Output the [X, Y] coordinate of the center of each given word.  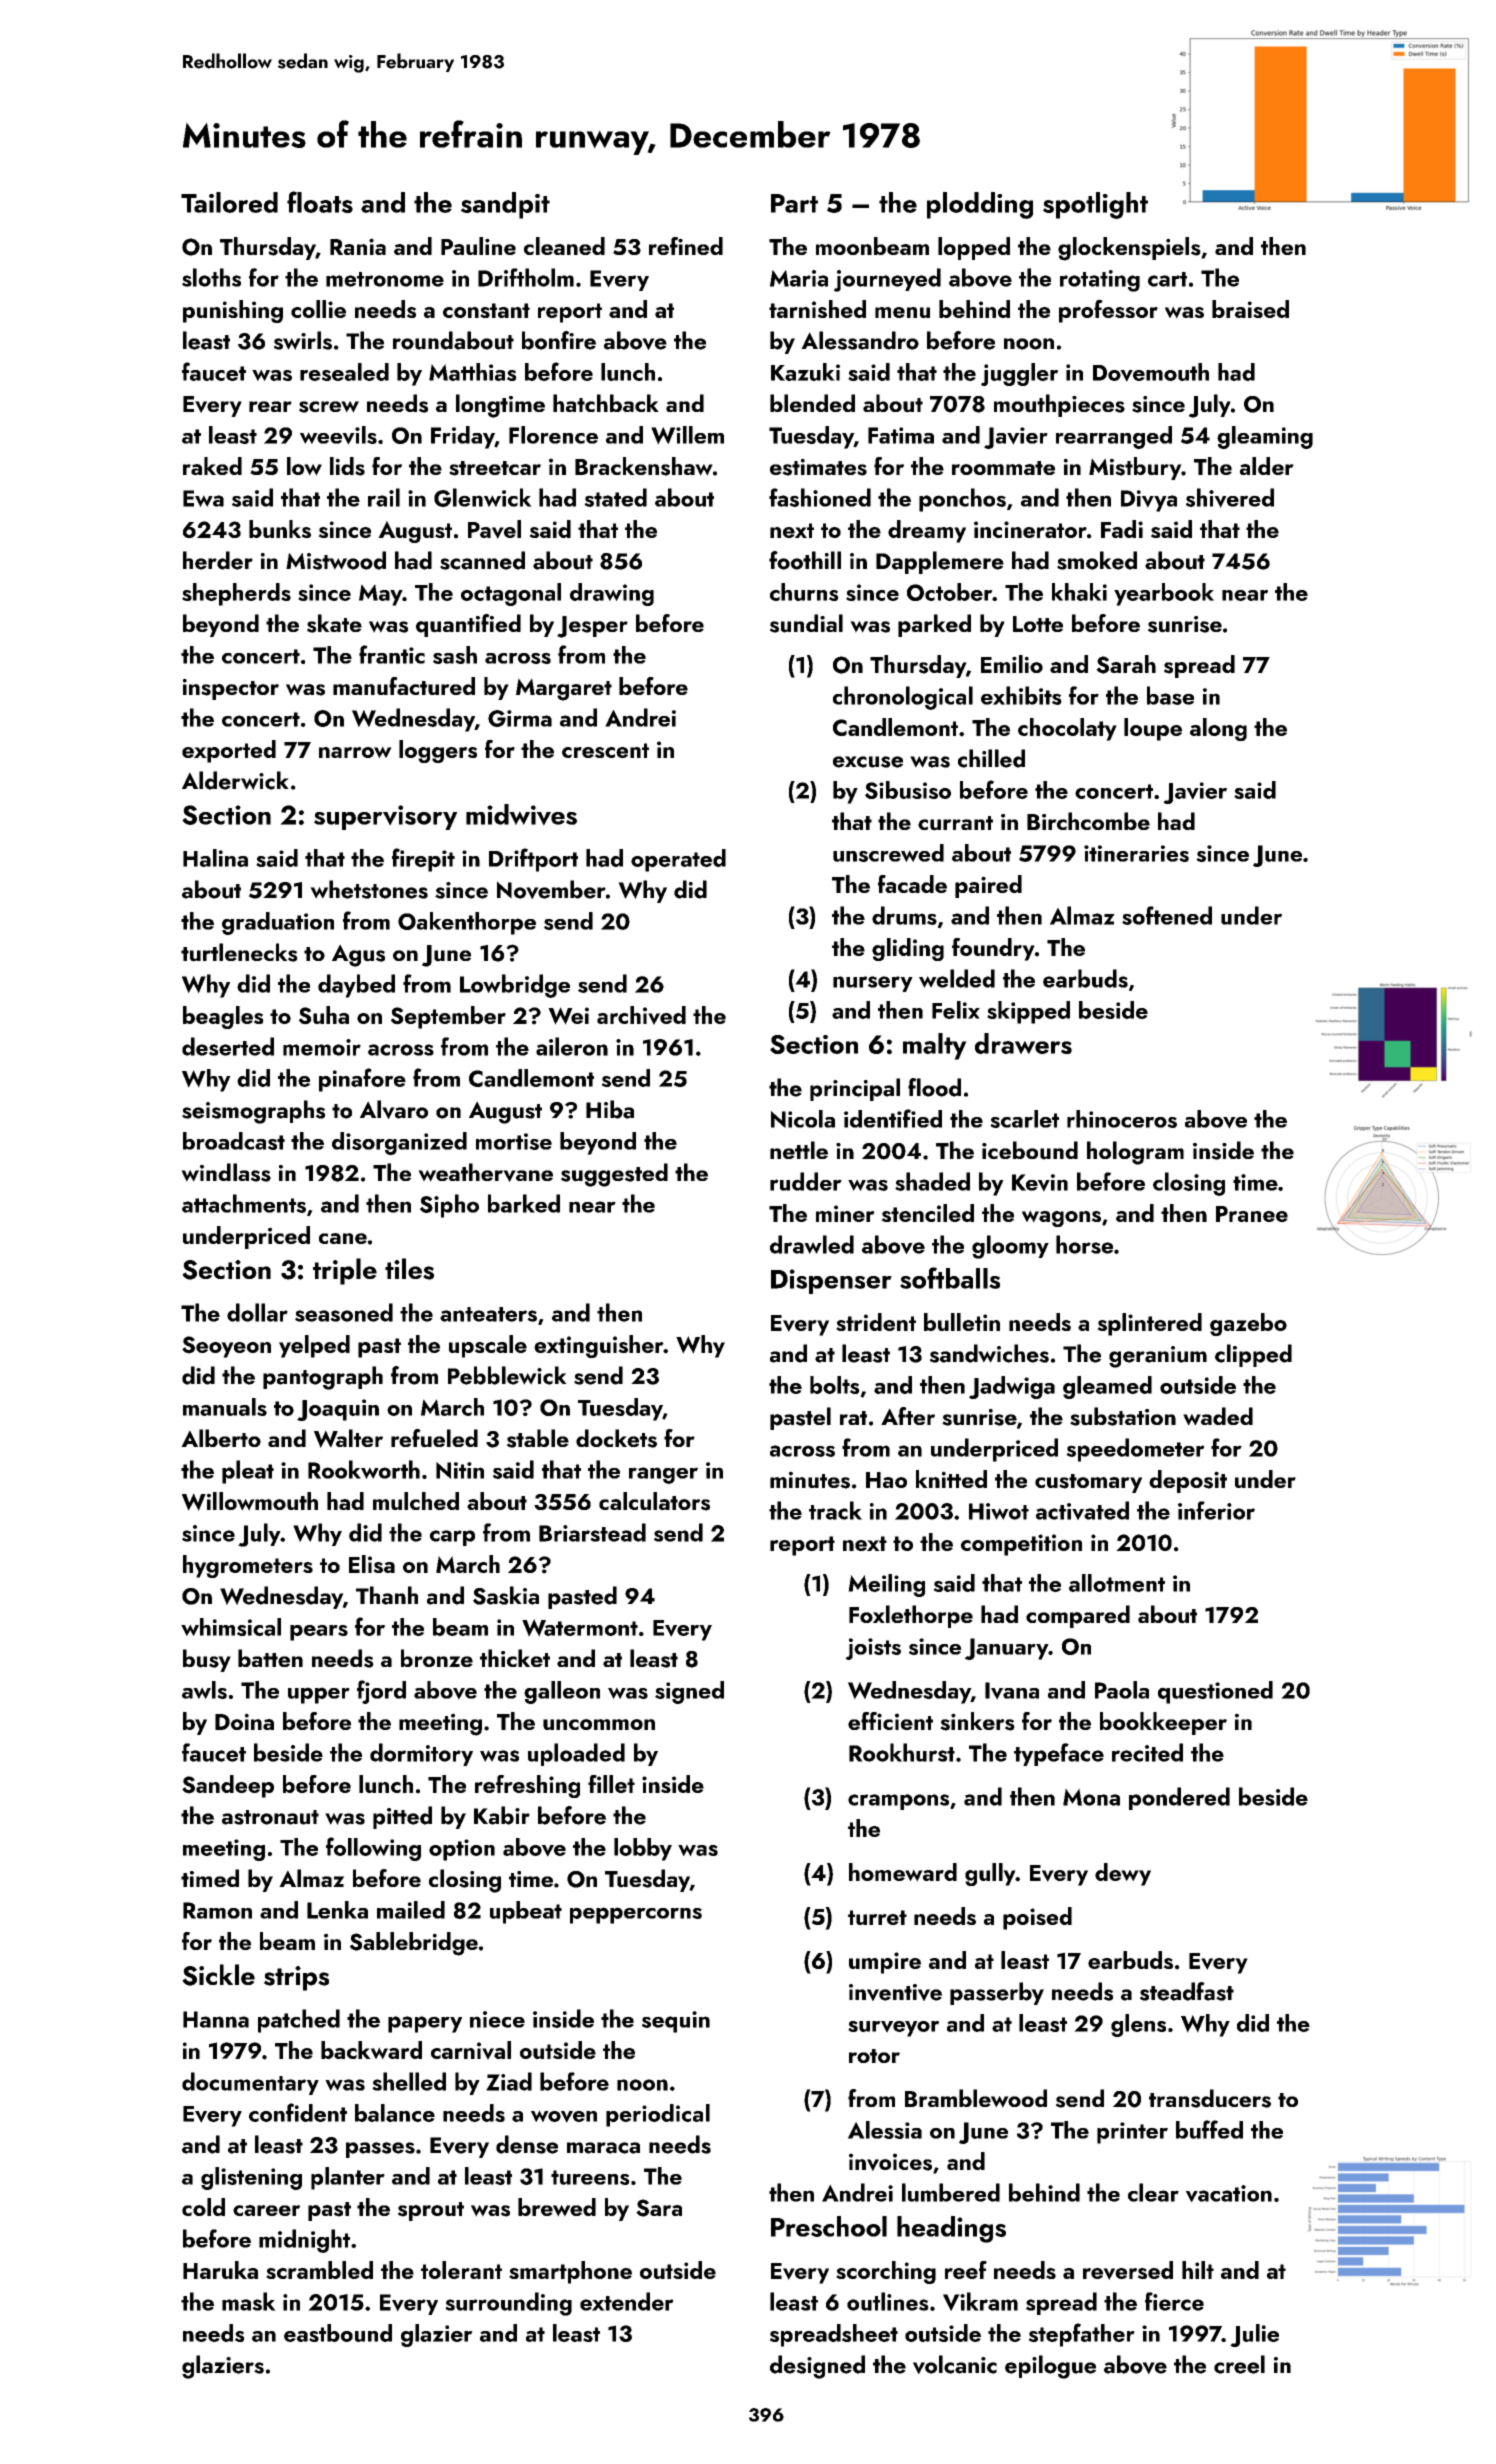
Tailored [229, 202]
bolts [835, 1385]
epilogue [1050, 2367]
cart [1167, 279]
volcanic [955, 2364]
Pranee [1252, 1214]
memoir [322, 1047]
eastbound [338, 2333]
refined [686, 246]
